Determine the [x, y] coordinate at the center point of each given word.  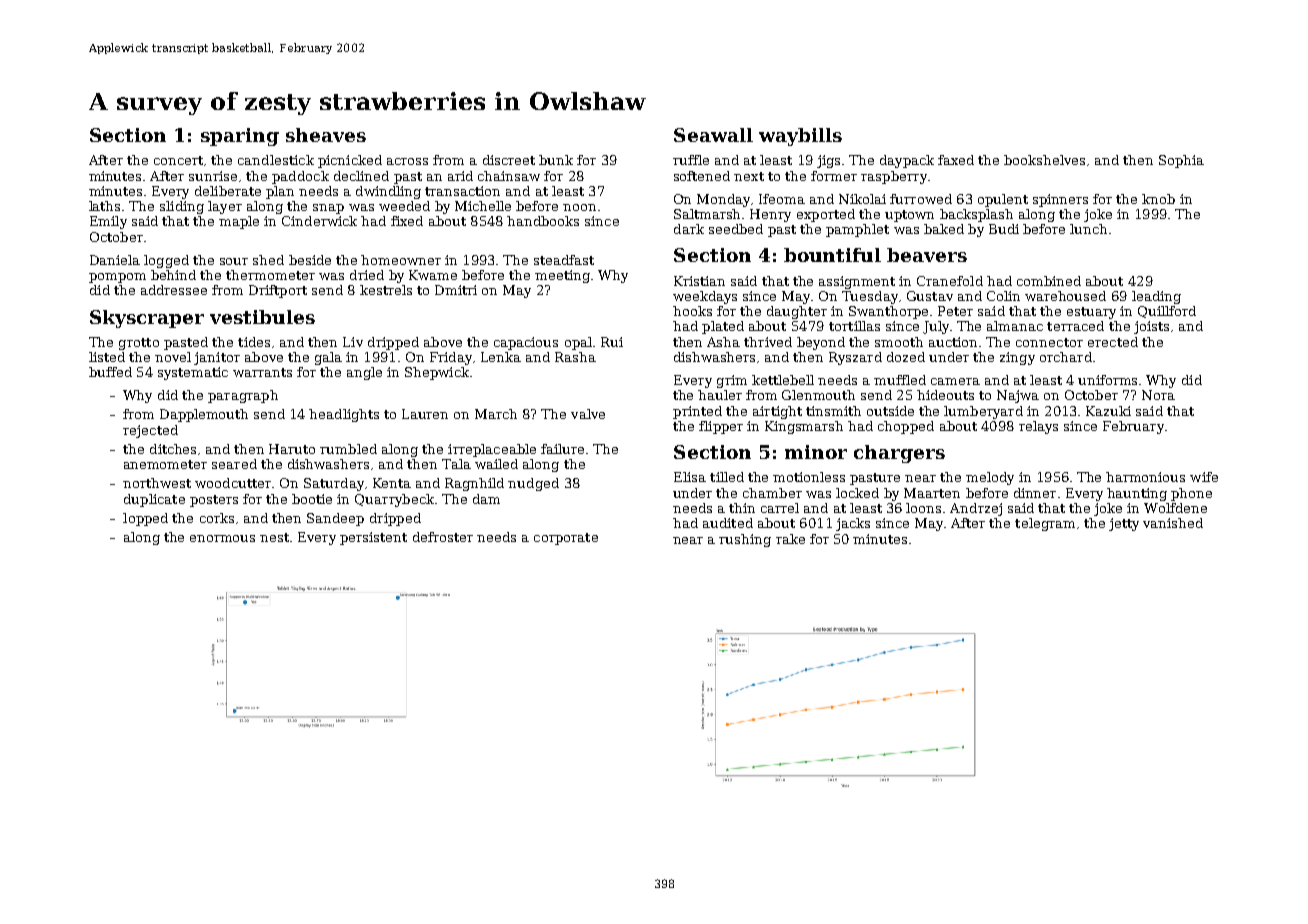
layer [225, 207]
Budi [1004, 229]
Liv [353, 342]
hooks [692, 311]
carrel [780, 508]
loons [923, 508]
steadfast [564, 260]
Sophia [1181, 161]
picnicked [350, 161]
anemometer [165, 464]
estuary [1091, 313]
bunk [556, 160]
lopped [145, 519]
